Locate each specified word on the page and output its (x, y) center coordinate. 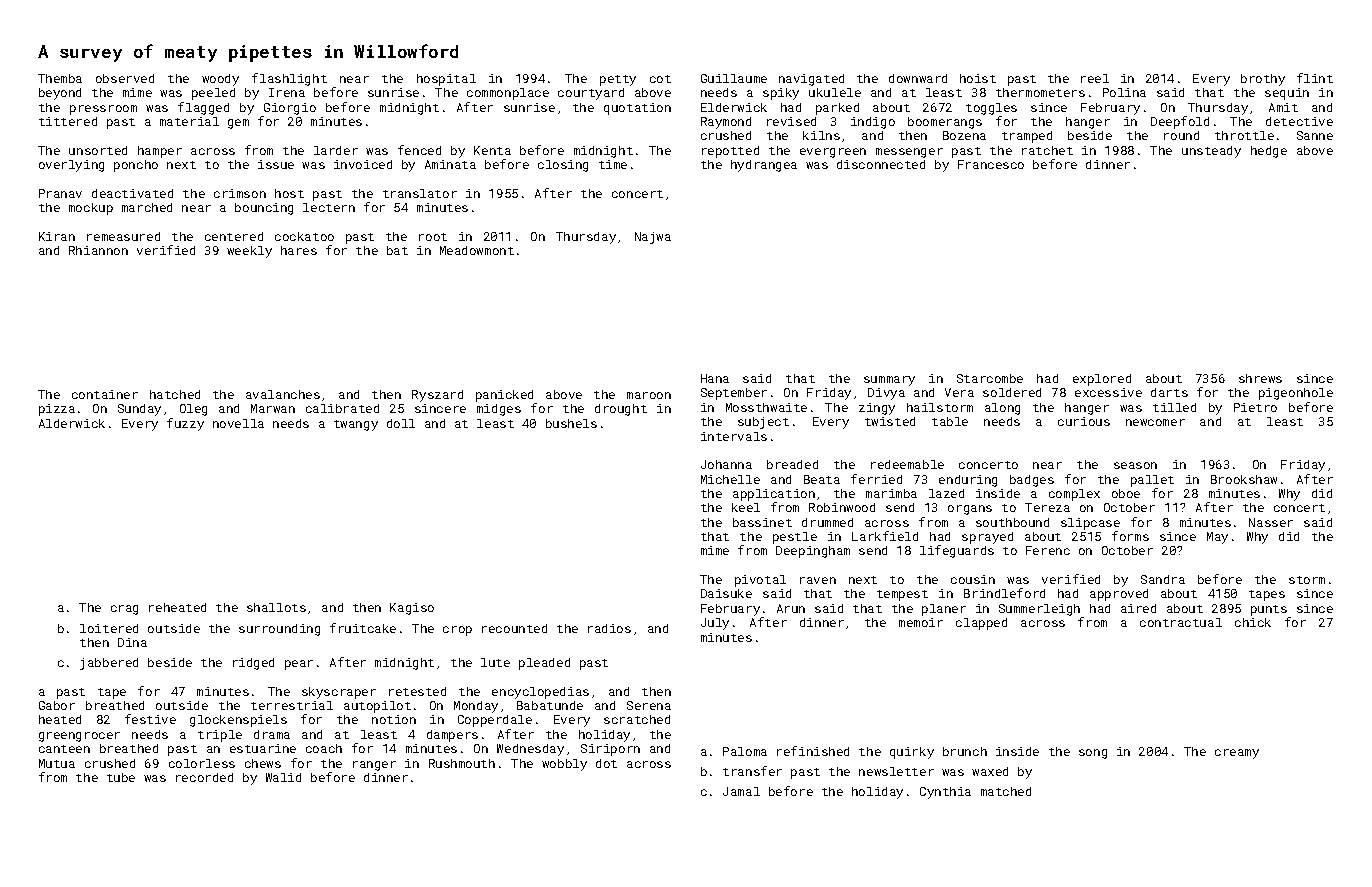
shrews (1260, 378)
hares (299, 250)
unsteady (1211, 152)
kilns (821, 135)
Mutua (57, 763)
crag (124, 610)
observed (125, 78)
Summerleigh (1039, 610)
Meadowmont (477, 250)
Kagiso (412, 609)
